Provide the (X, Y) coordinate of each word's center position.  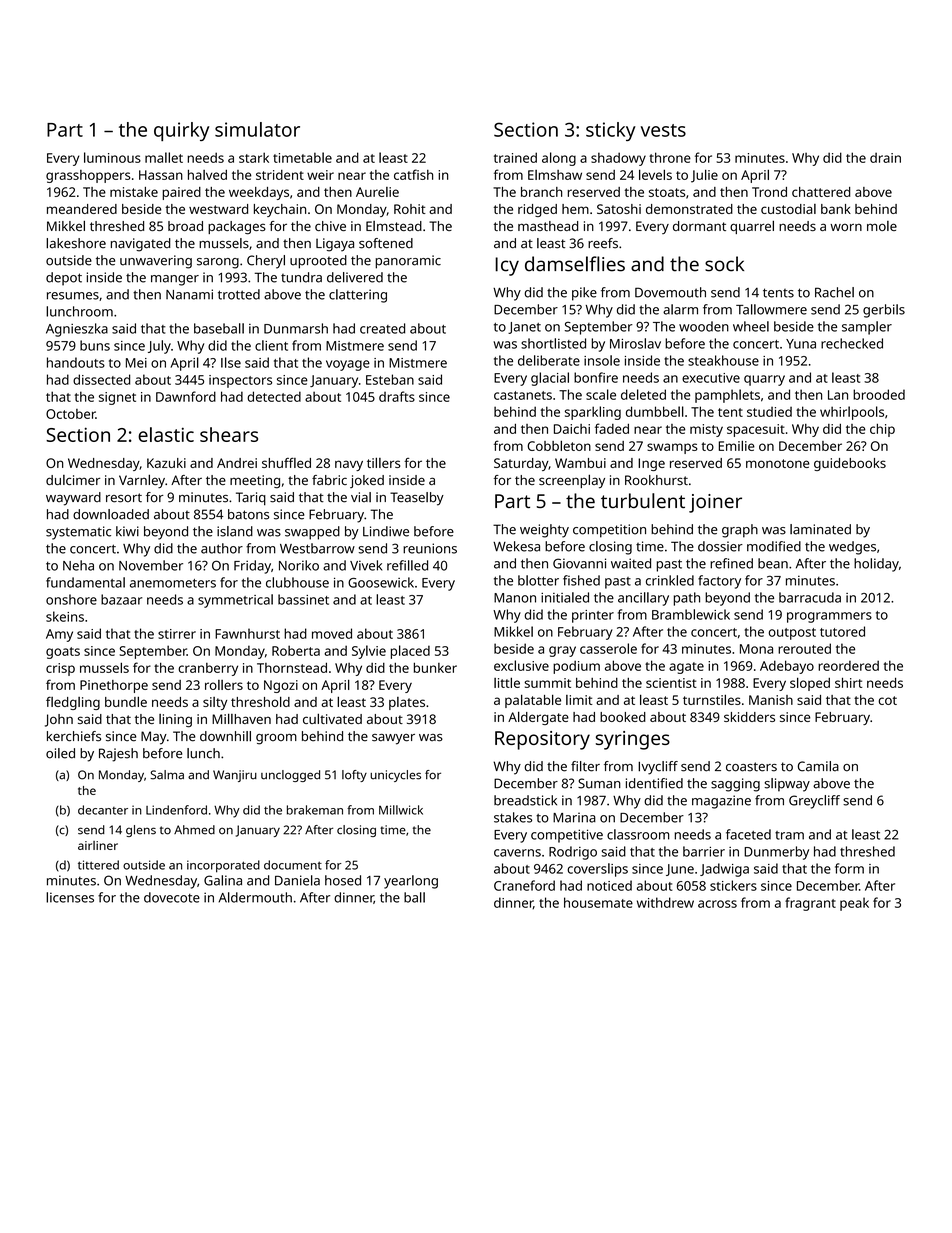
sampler (867, 328)
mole (882, 226)
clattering (358, 296)
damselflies (575, 264)
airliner (98, 845)
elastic (166, 434)
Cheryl (266, 262)
